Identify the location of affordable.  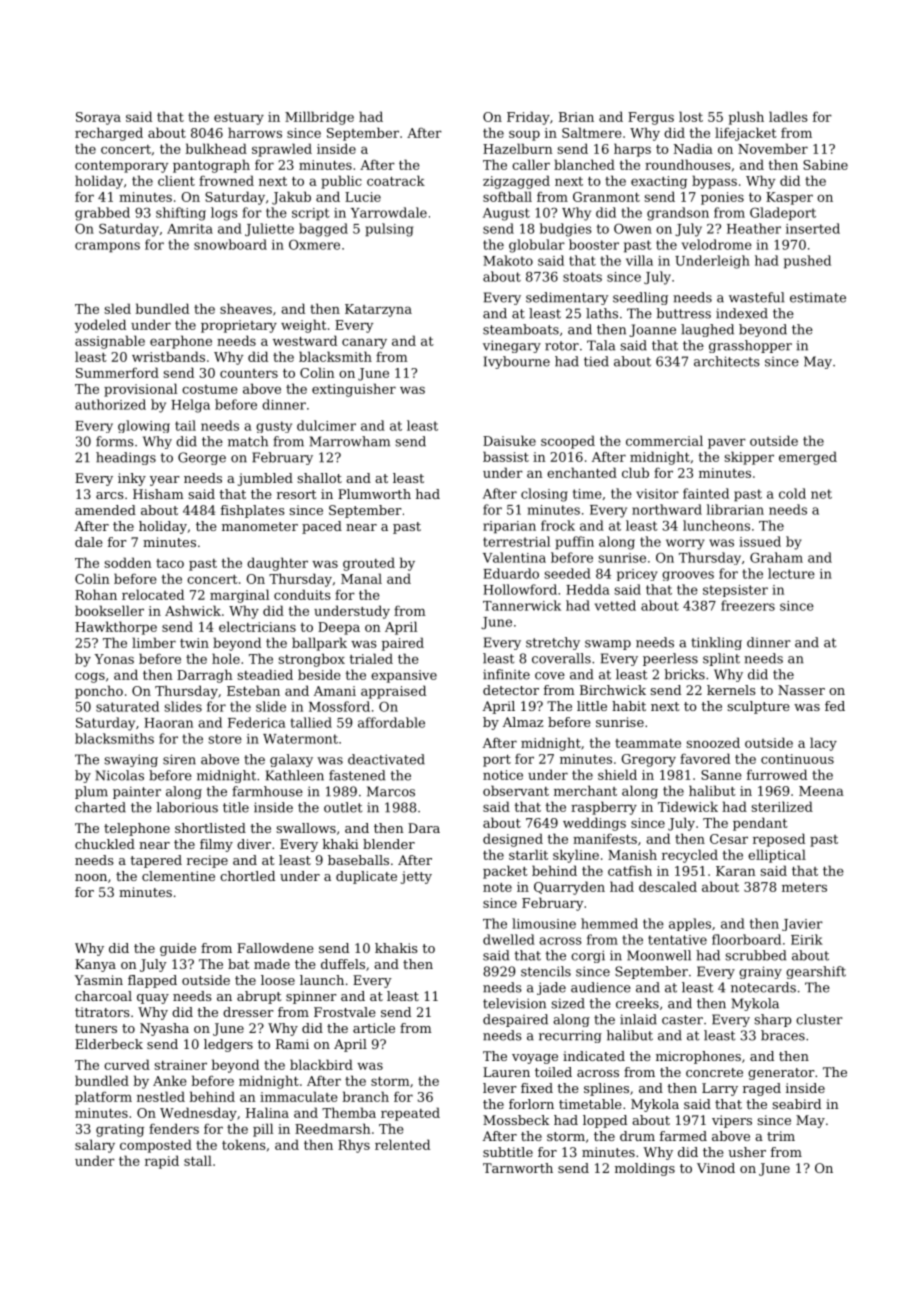
(391, 722).
